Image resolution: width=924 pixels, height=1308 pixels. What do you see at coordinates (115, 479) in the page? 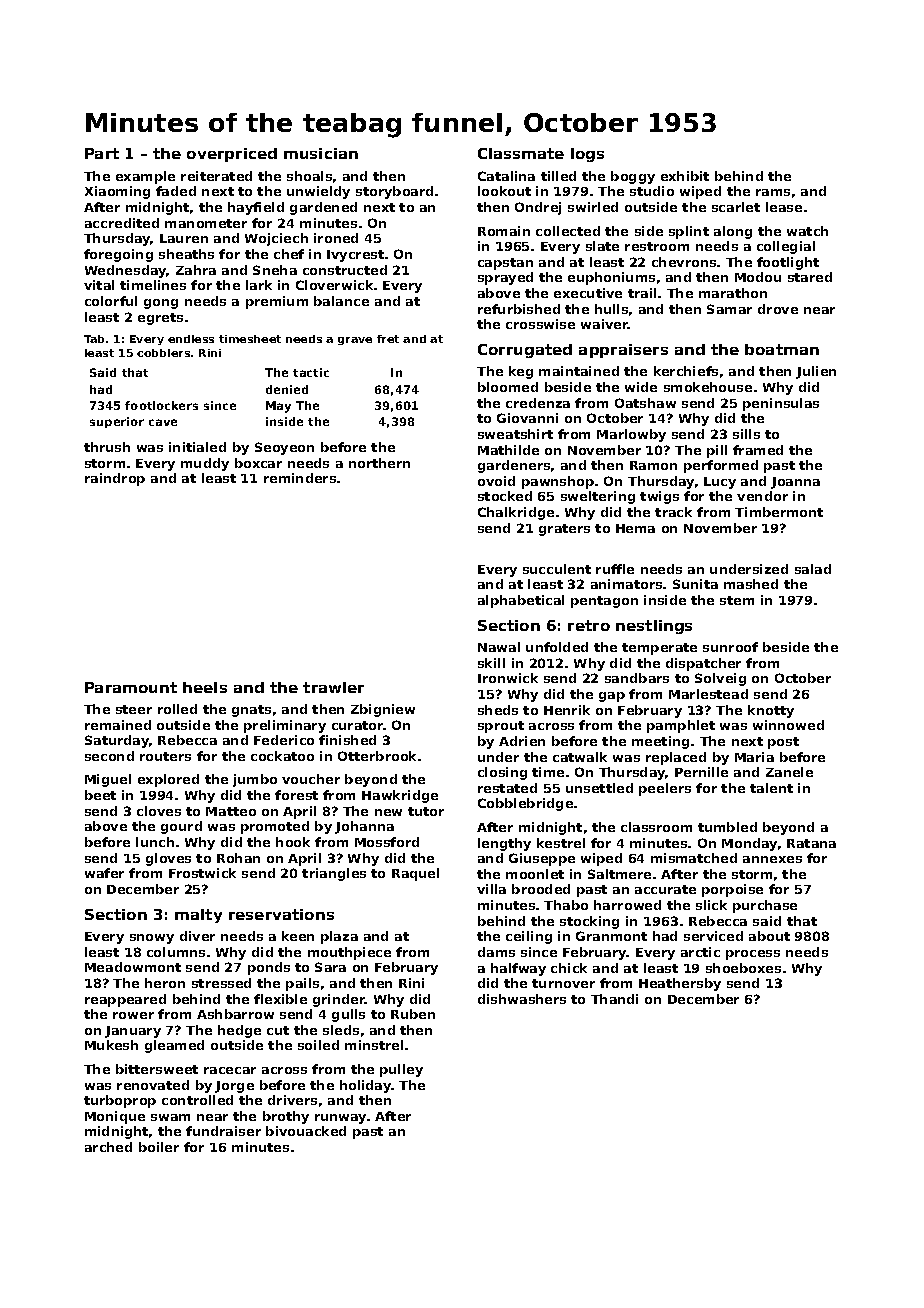
I see `raindrop` at bounding box center [115, 479].
